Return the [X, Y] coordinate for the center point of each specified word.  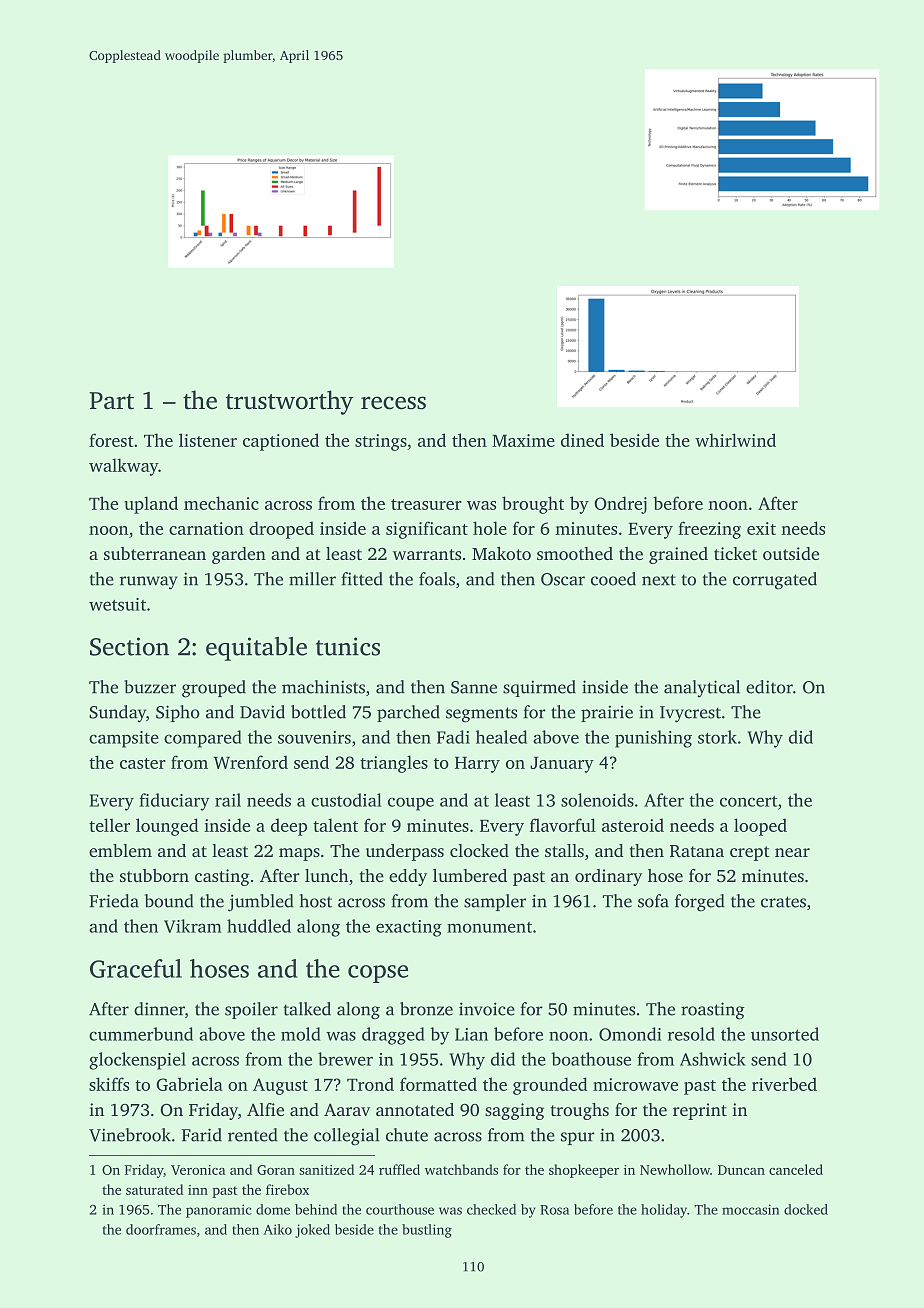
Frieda [114, 901]
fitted [362, 579]
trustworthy [289, 402]
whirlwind [735, 440]
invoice [487, 1009]
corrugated [775, 581]
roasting [713, 1011]
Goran [276, 1170]
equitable [256, 649]
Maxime [523, 440]
